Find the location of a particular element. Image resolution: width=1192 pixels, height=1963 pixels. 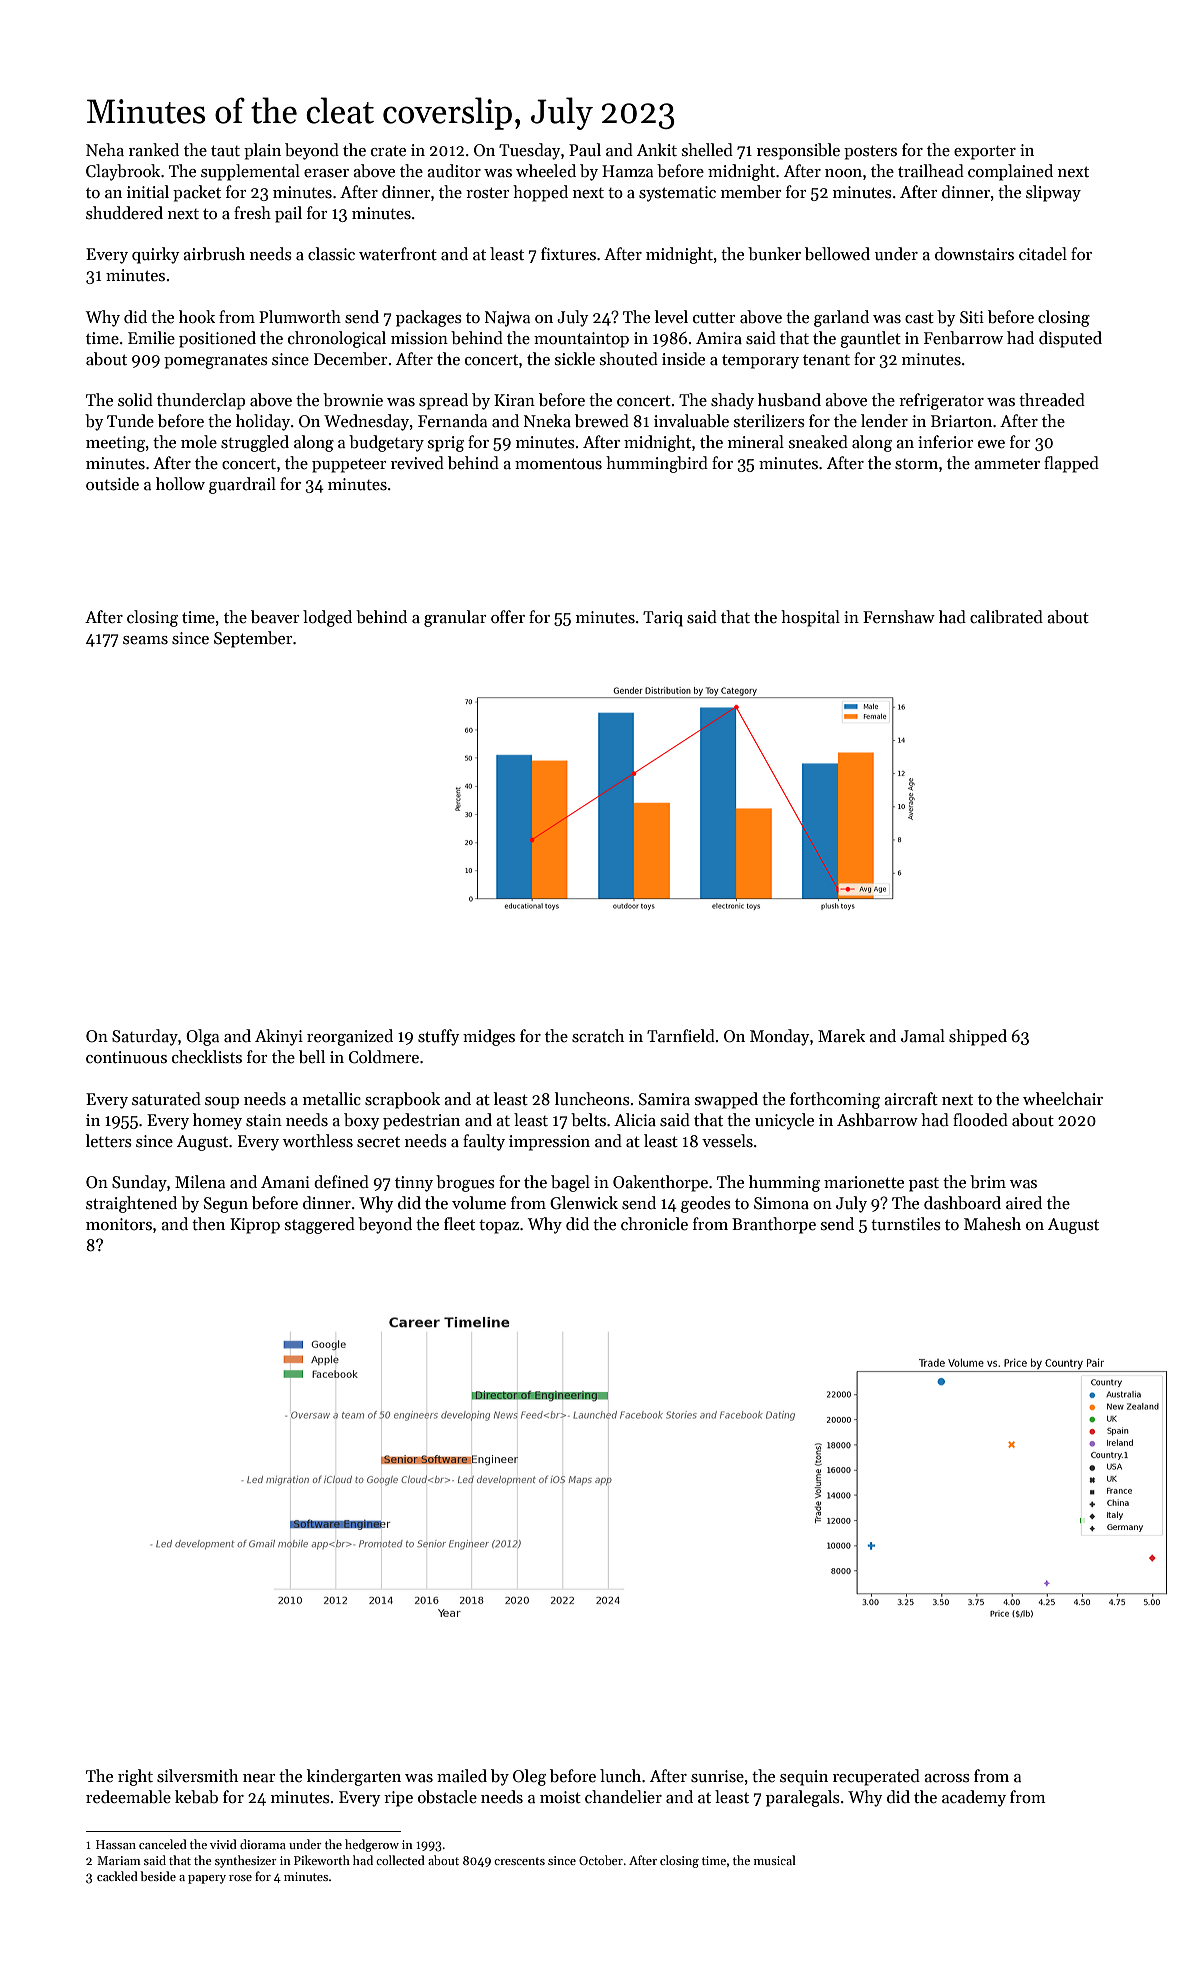

Neha is located at coordinates (105, 150).
